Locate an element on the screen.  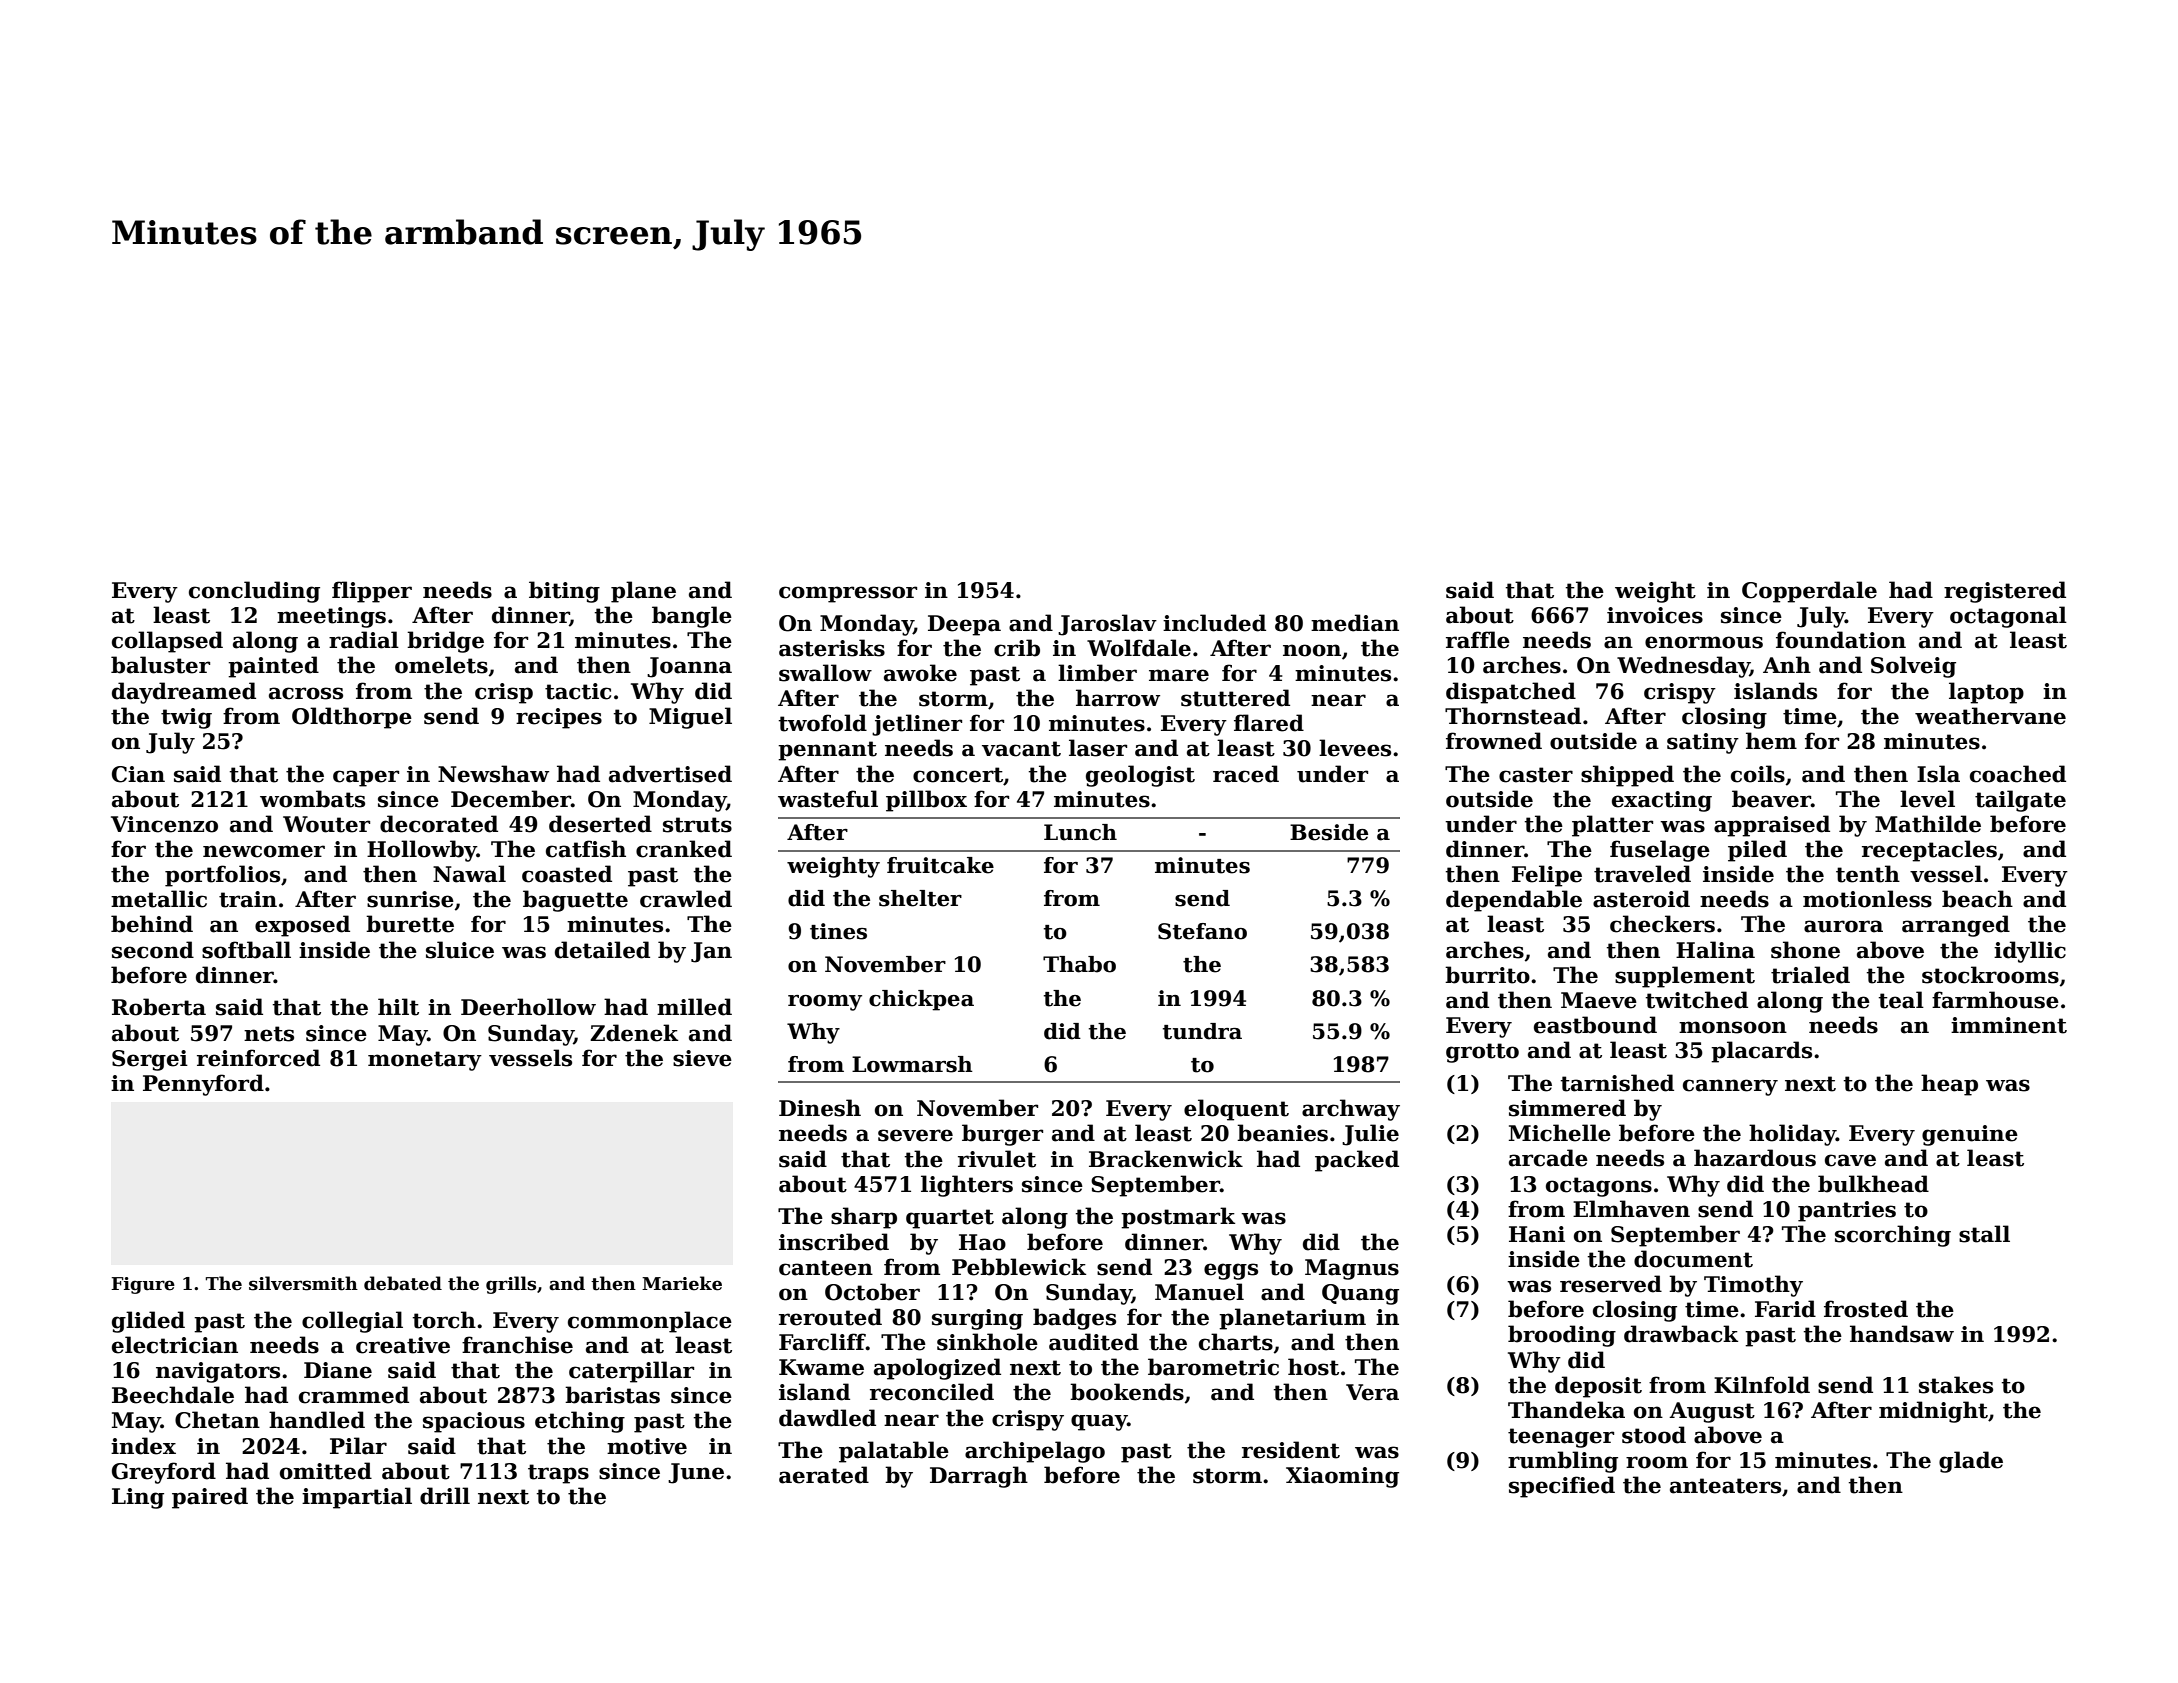
rerouted is located at coordinates (830, 1317).
